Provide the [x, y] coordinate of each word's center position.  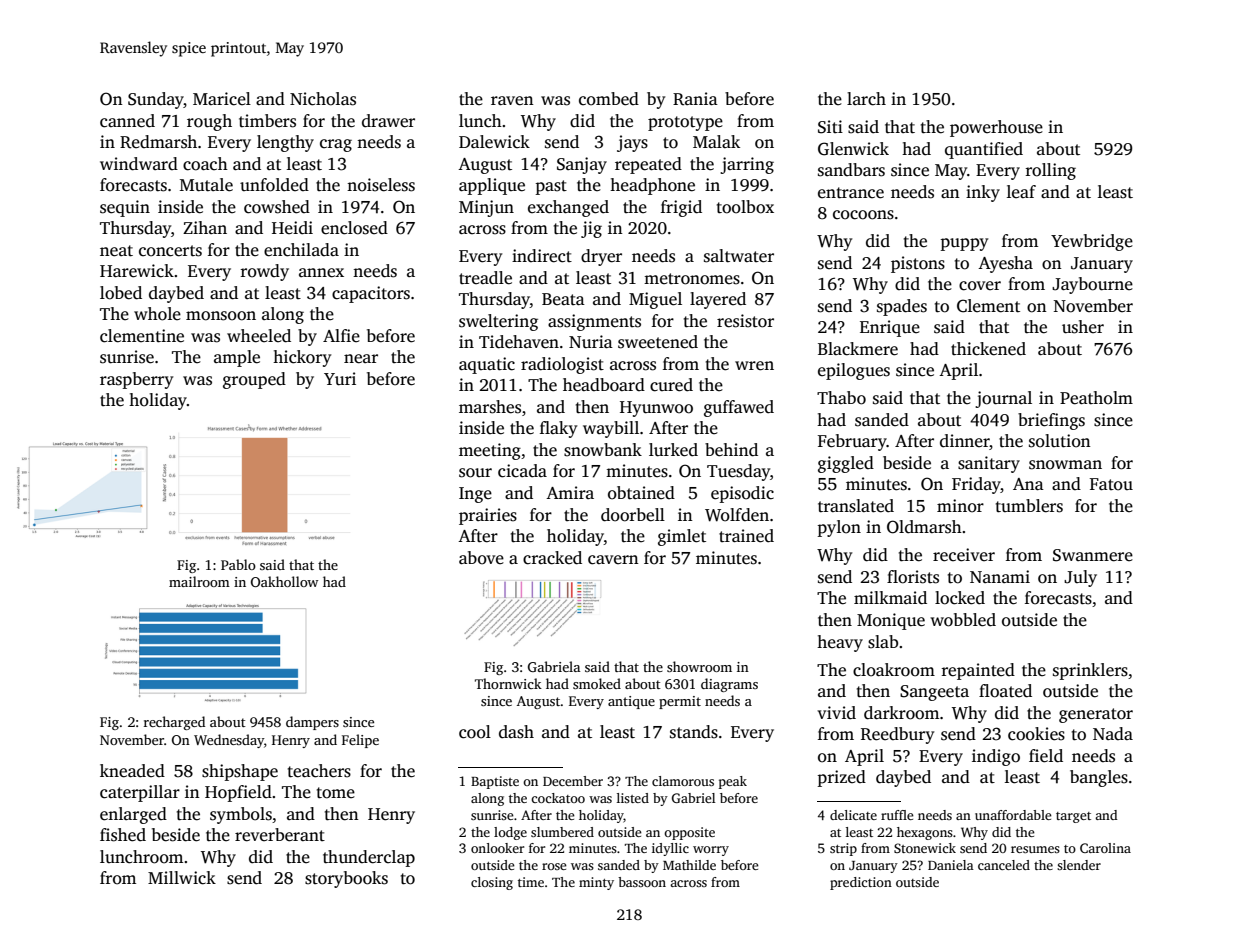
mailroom [199, 581]
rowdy [264, 272]
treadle [485, 278]
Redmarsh [158, 142]
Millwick [182, 878]
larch [866, 99]
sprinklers [1090, 671]
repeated [648, 165]
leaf [1021, 192]
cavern [613, 560]
